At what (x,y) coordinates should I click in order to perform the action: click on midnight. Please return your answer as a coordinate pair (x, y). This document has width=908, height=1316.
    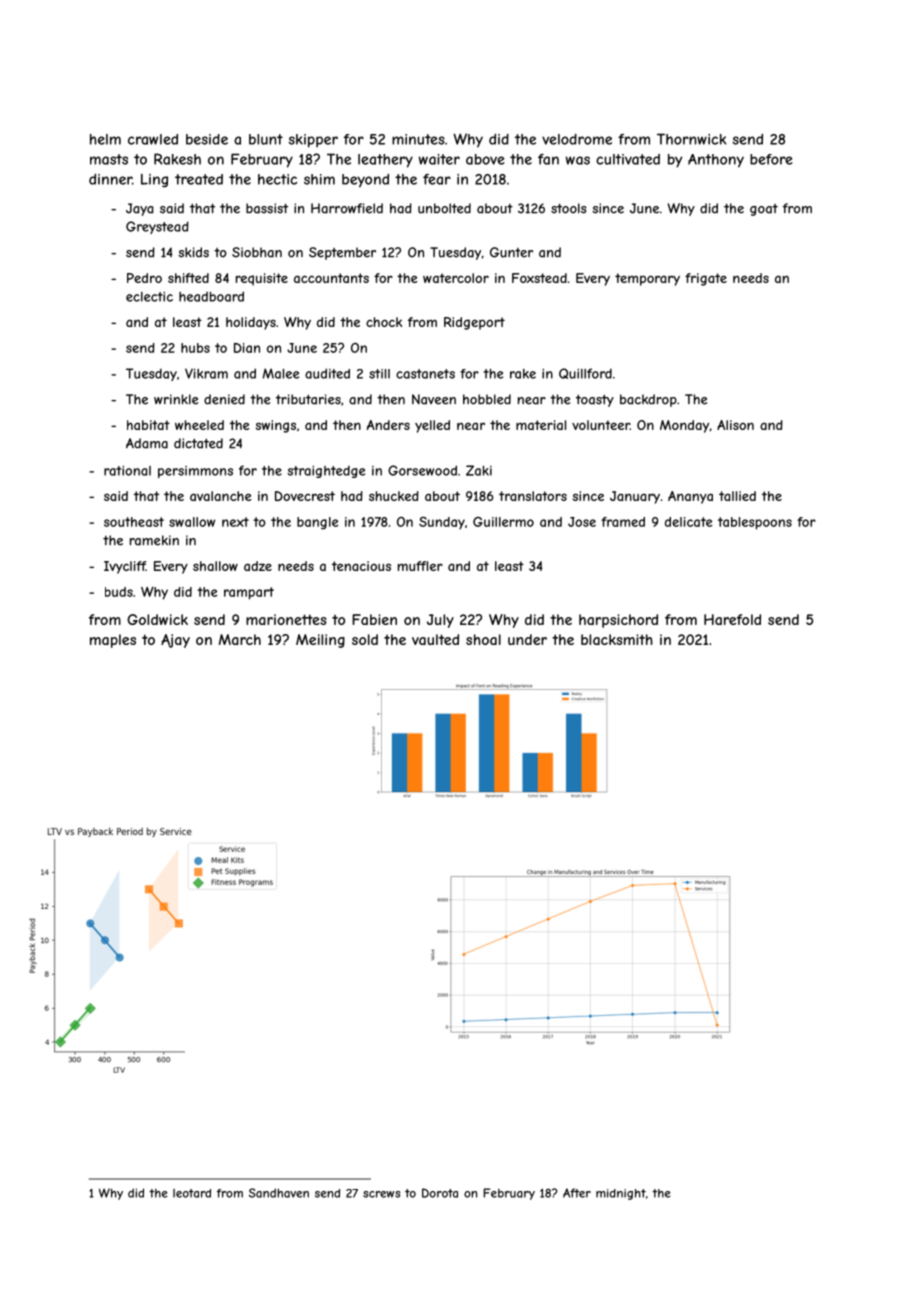
    Looking at the image, I should click on (621, 1194).
